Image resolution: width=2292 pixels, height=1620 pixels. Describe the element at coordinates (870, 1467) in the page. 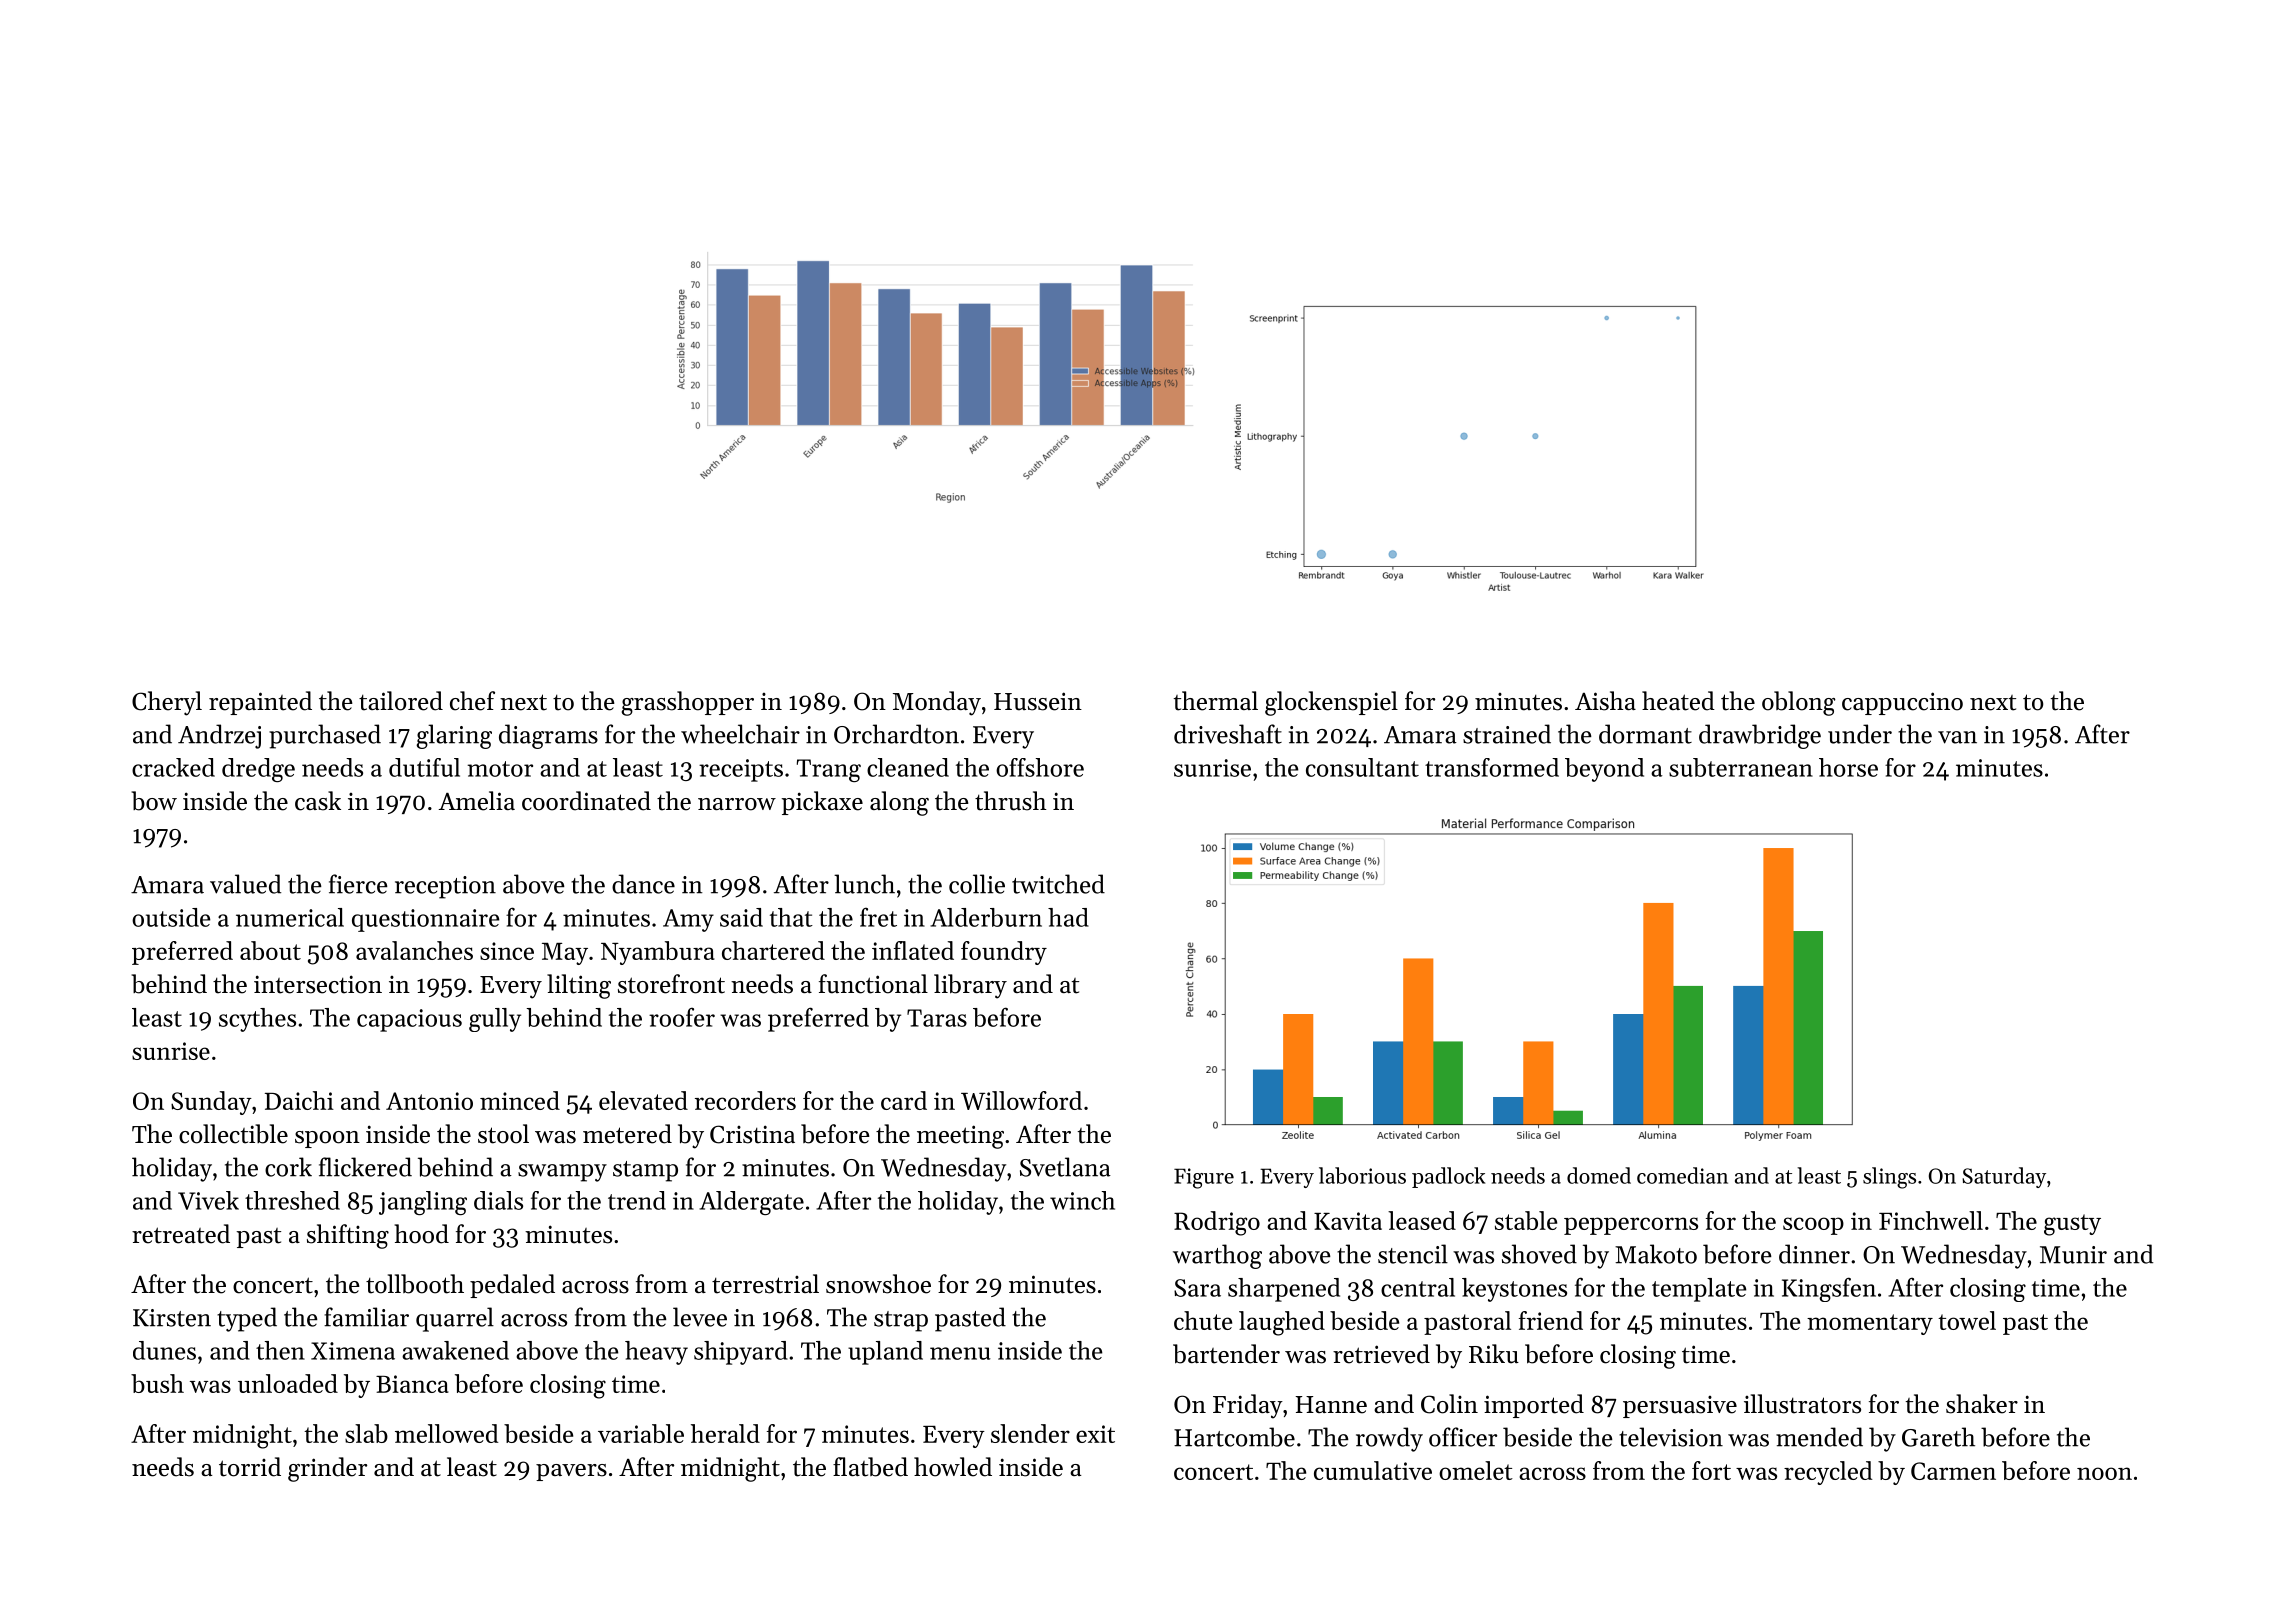

I see `flatbed` at that location.
